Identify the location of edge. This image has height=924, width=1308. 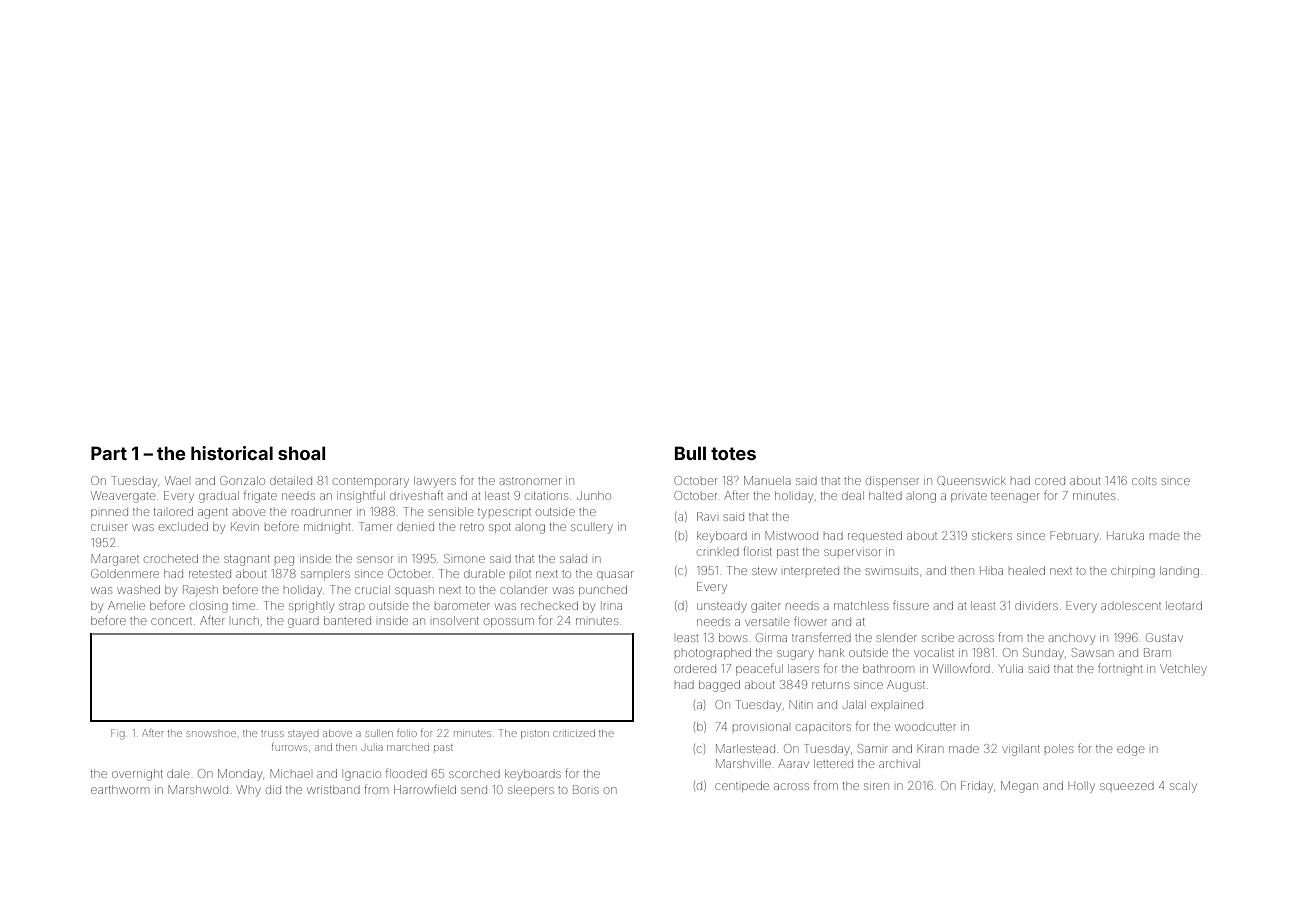
(1130, 750).
